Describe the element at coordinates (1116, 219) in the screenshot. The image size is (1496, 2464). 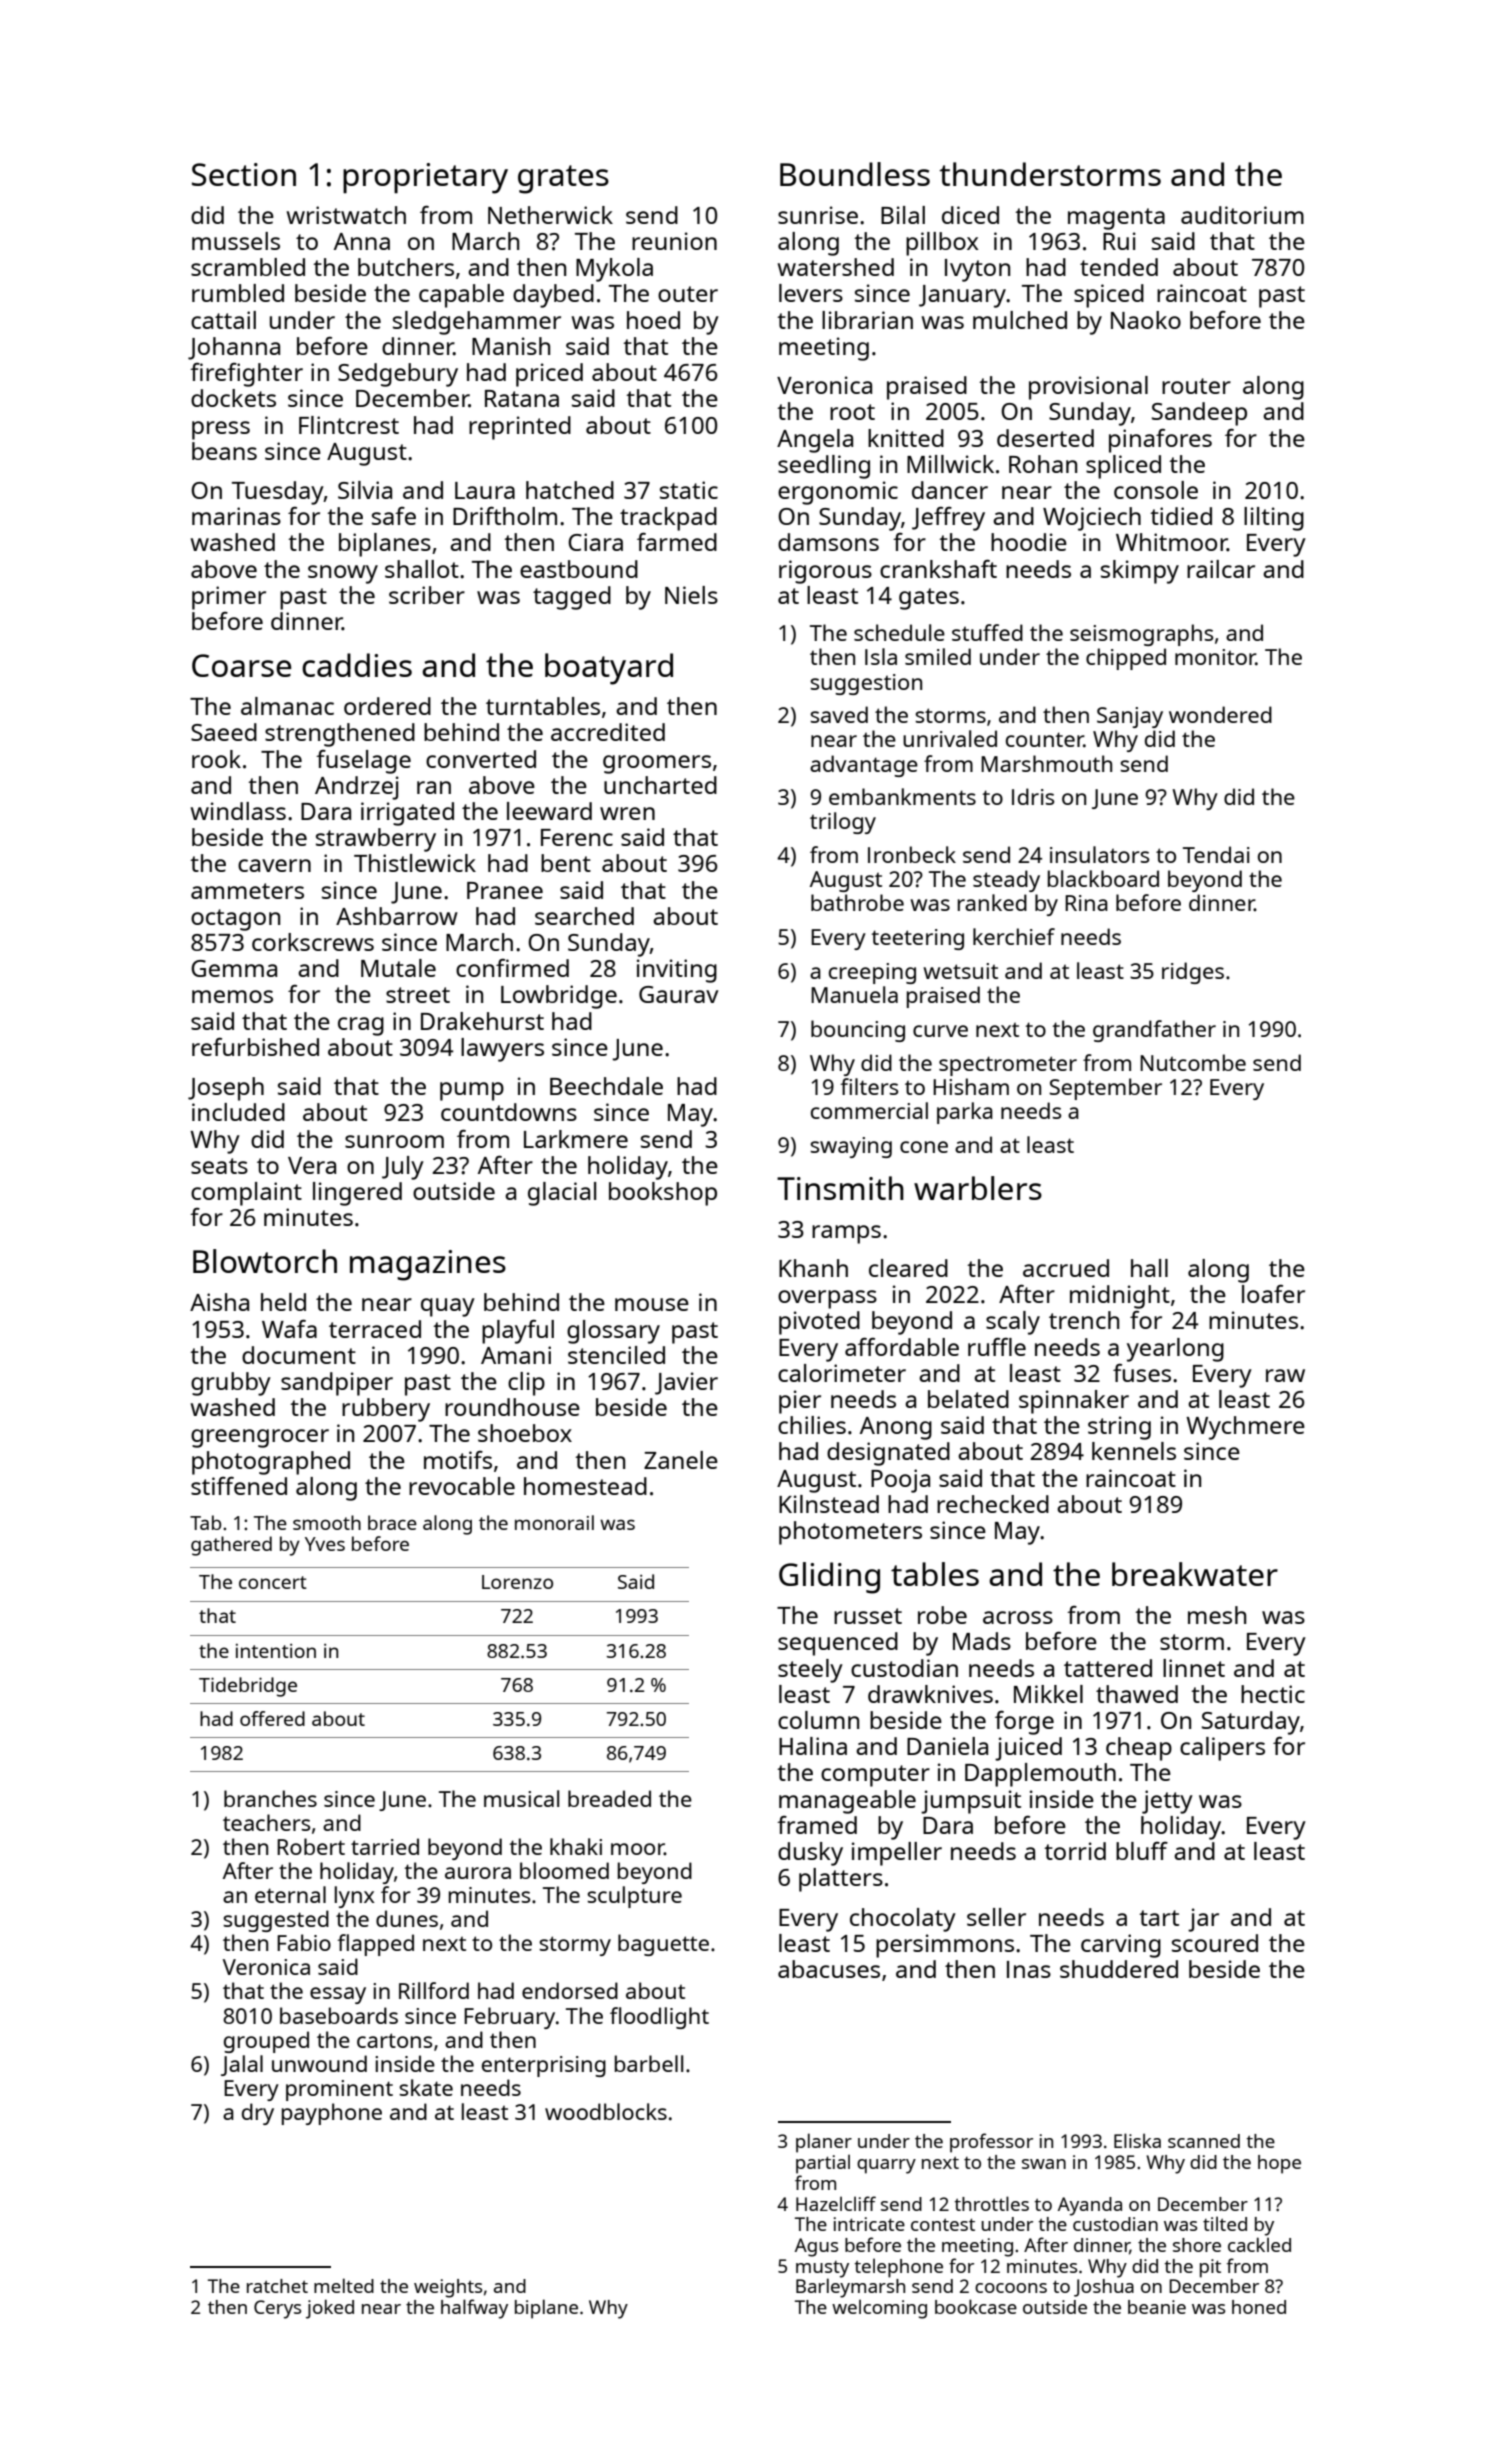
I see `magenta` at that location.
